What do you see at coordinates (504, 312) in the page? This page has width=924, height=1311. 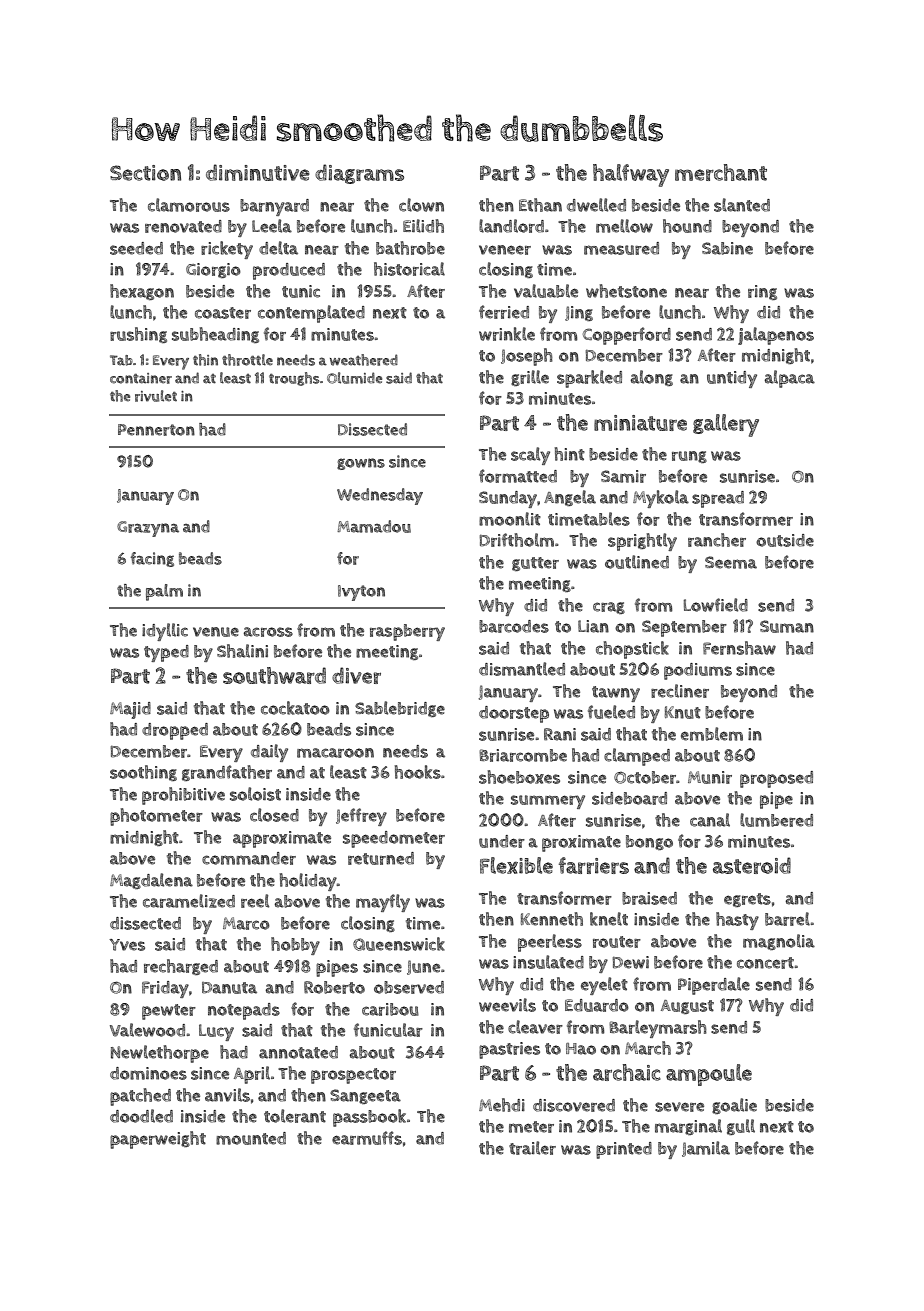 I see `ferried` at bounding box center [504, 312].
